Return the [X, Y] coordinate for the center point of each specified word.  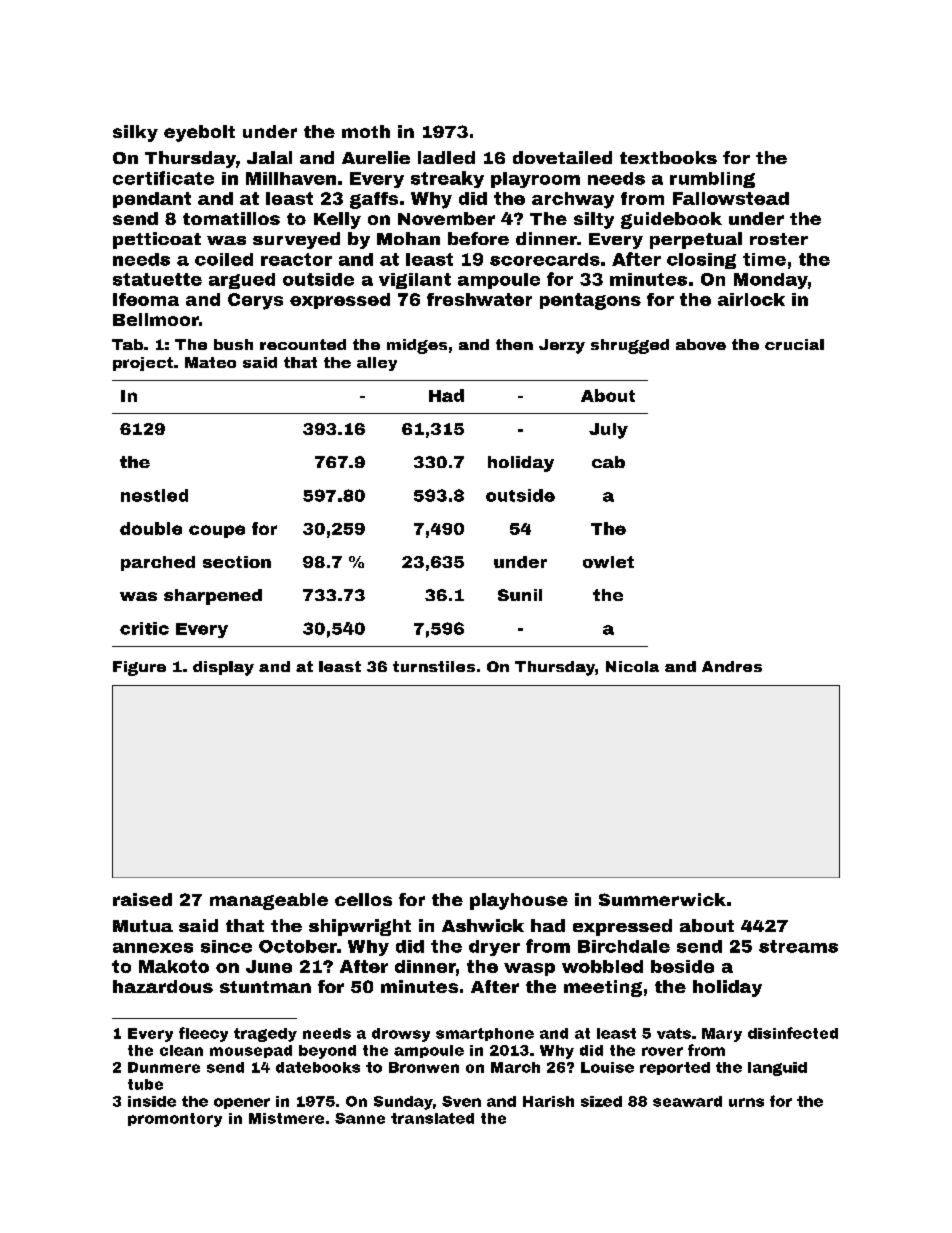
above [701, 344]
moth [366, 131]
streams [798, 946]
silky [135, 133]
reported [675, 1068]
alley [377, 364]
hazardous [163, 986]
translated [432, 1118]
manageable [269, 901]
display [223, 668]
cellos [363, 899]
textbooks [668, 157]
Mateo [210, 362]
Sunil [520, 595]
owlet [608, 562]
